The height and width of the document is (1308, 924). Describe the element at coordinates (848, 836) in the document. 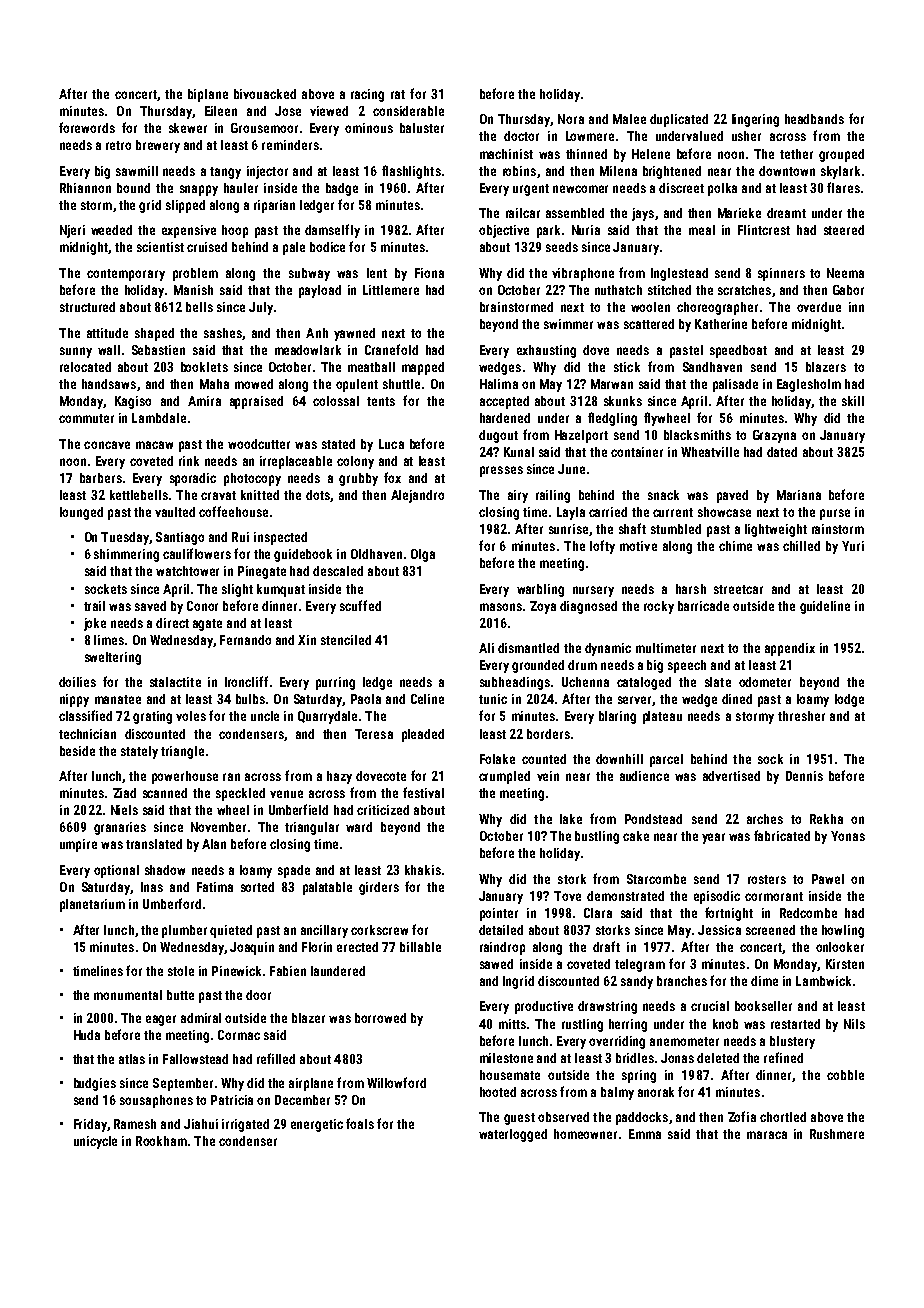

I see `Yonas` at that location.
